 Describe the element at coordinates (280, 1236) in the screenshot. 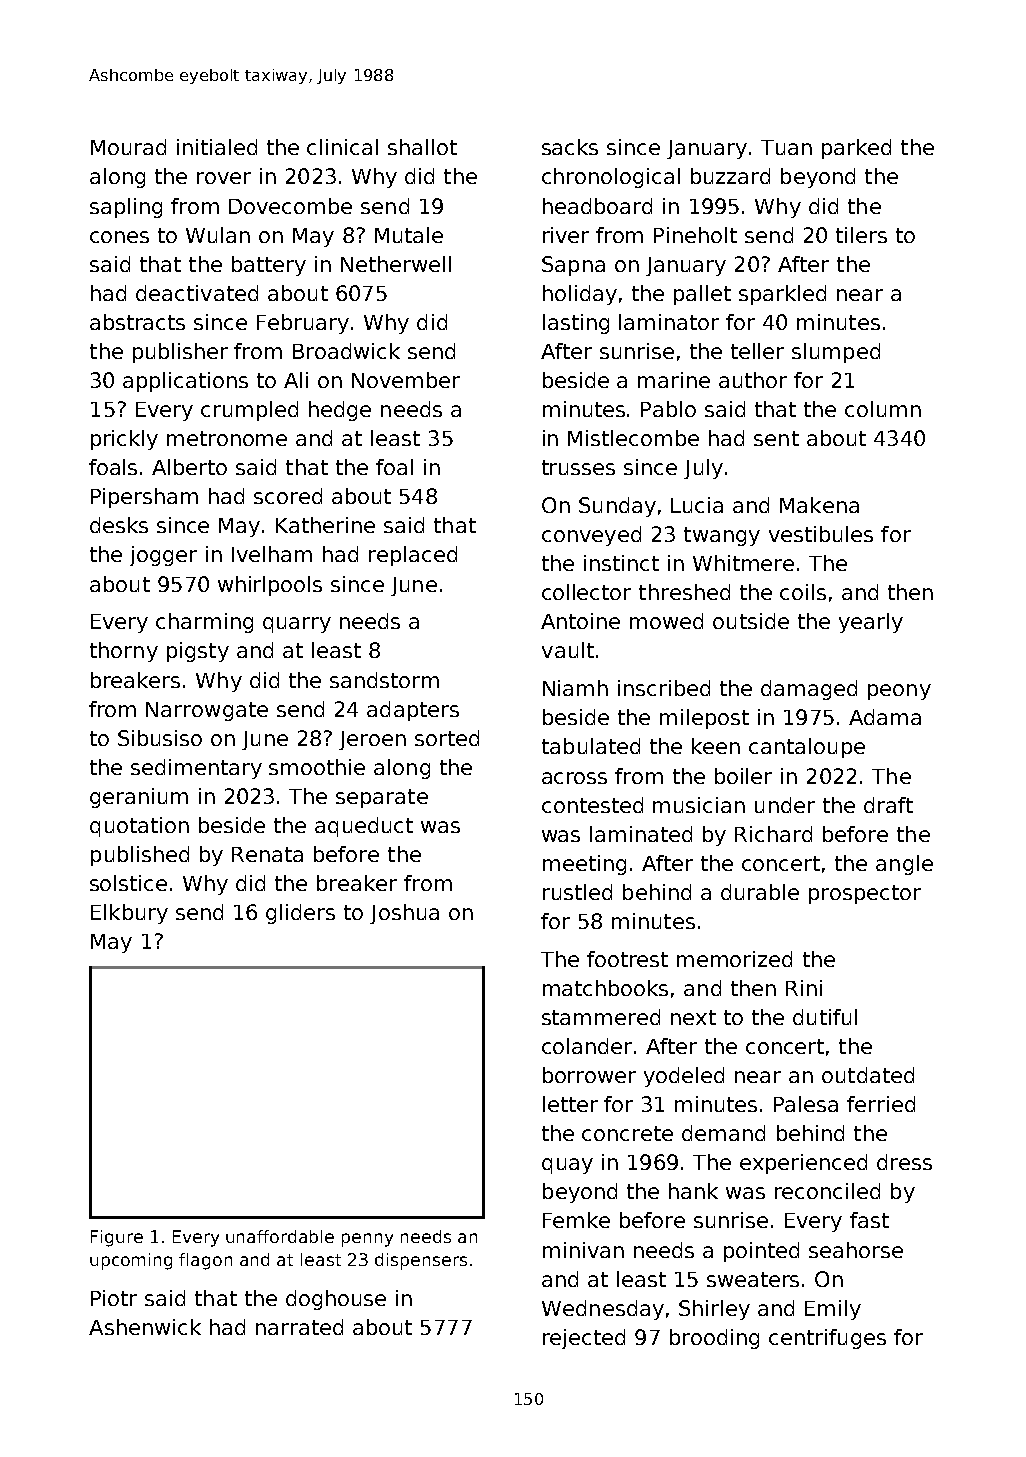

I see `unaffordable` at that location.
